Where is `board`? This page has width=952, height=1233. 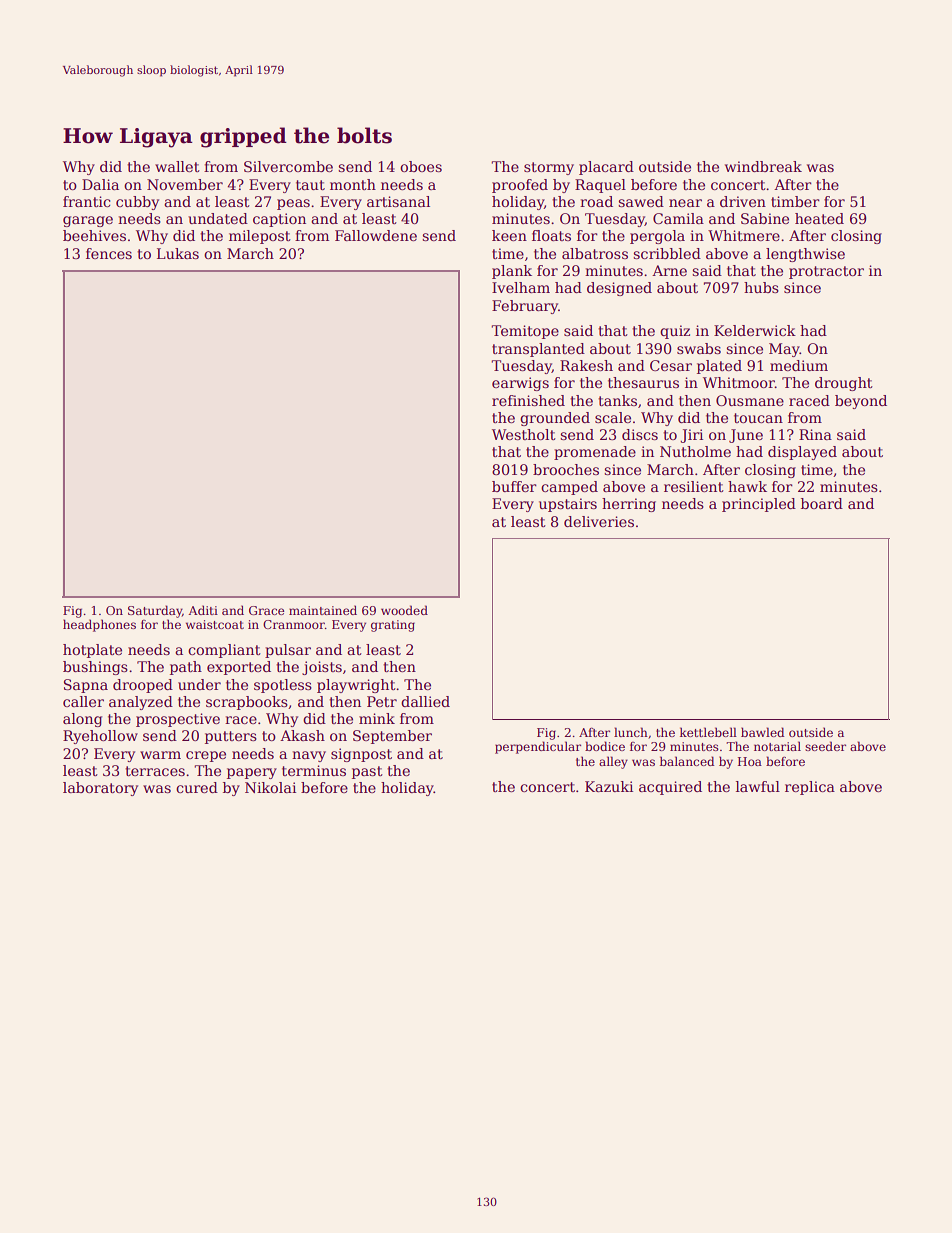
board is located at coordinates (822, 503).
